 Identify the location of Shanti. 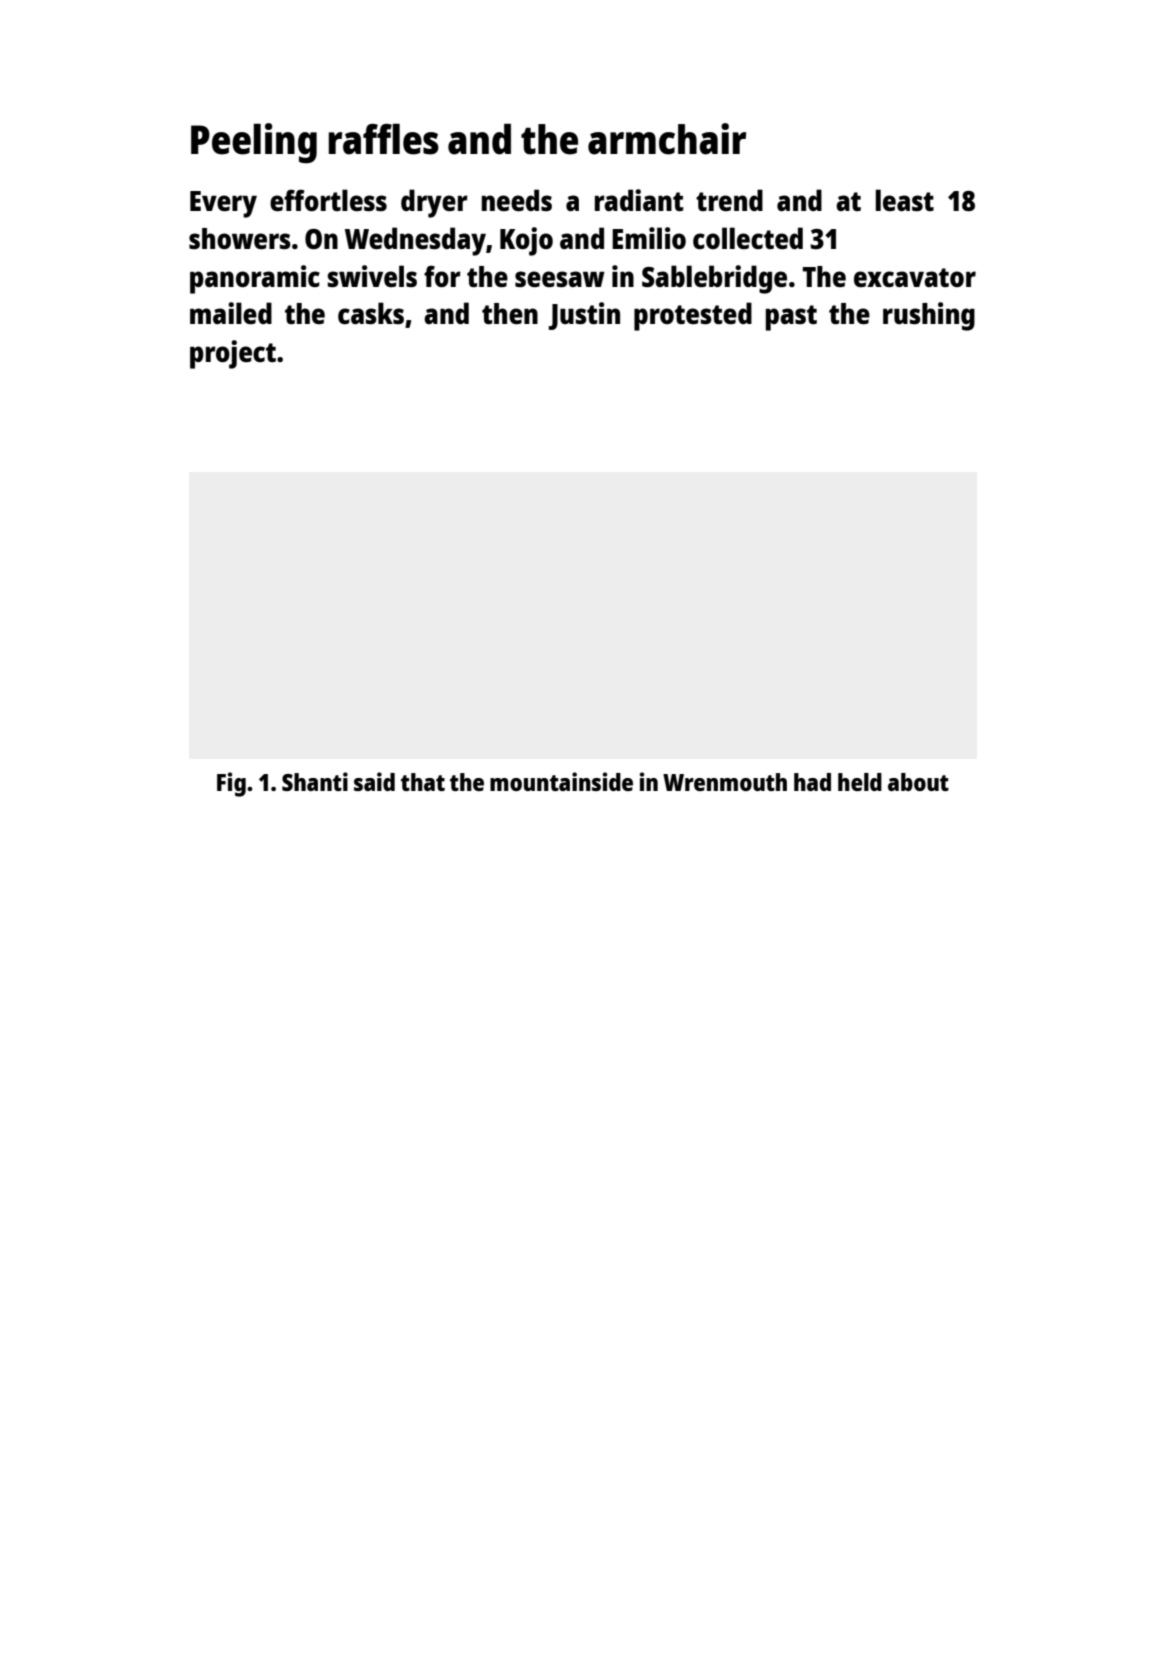
(315, 781).
